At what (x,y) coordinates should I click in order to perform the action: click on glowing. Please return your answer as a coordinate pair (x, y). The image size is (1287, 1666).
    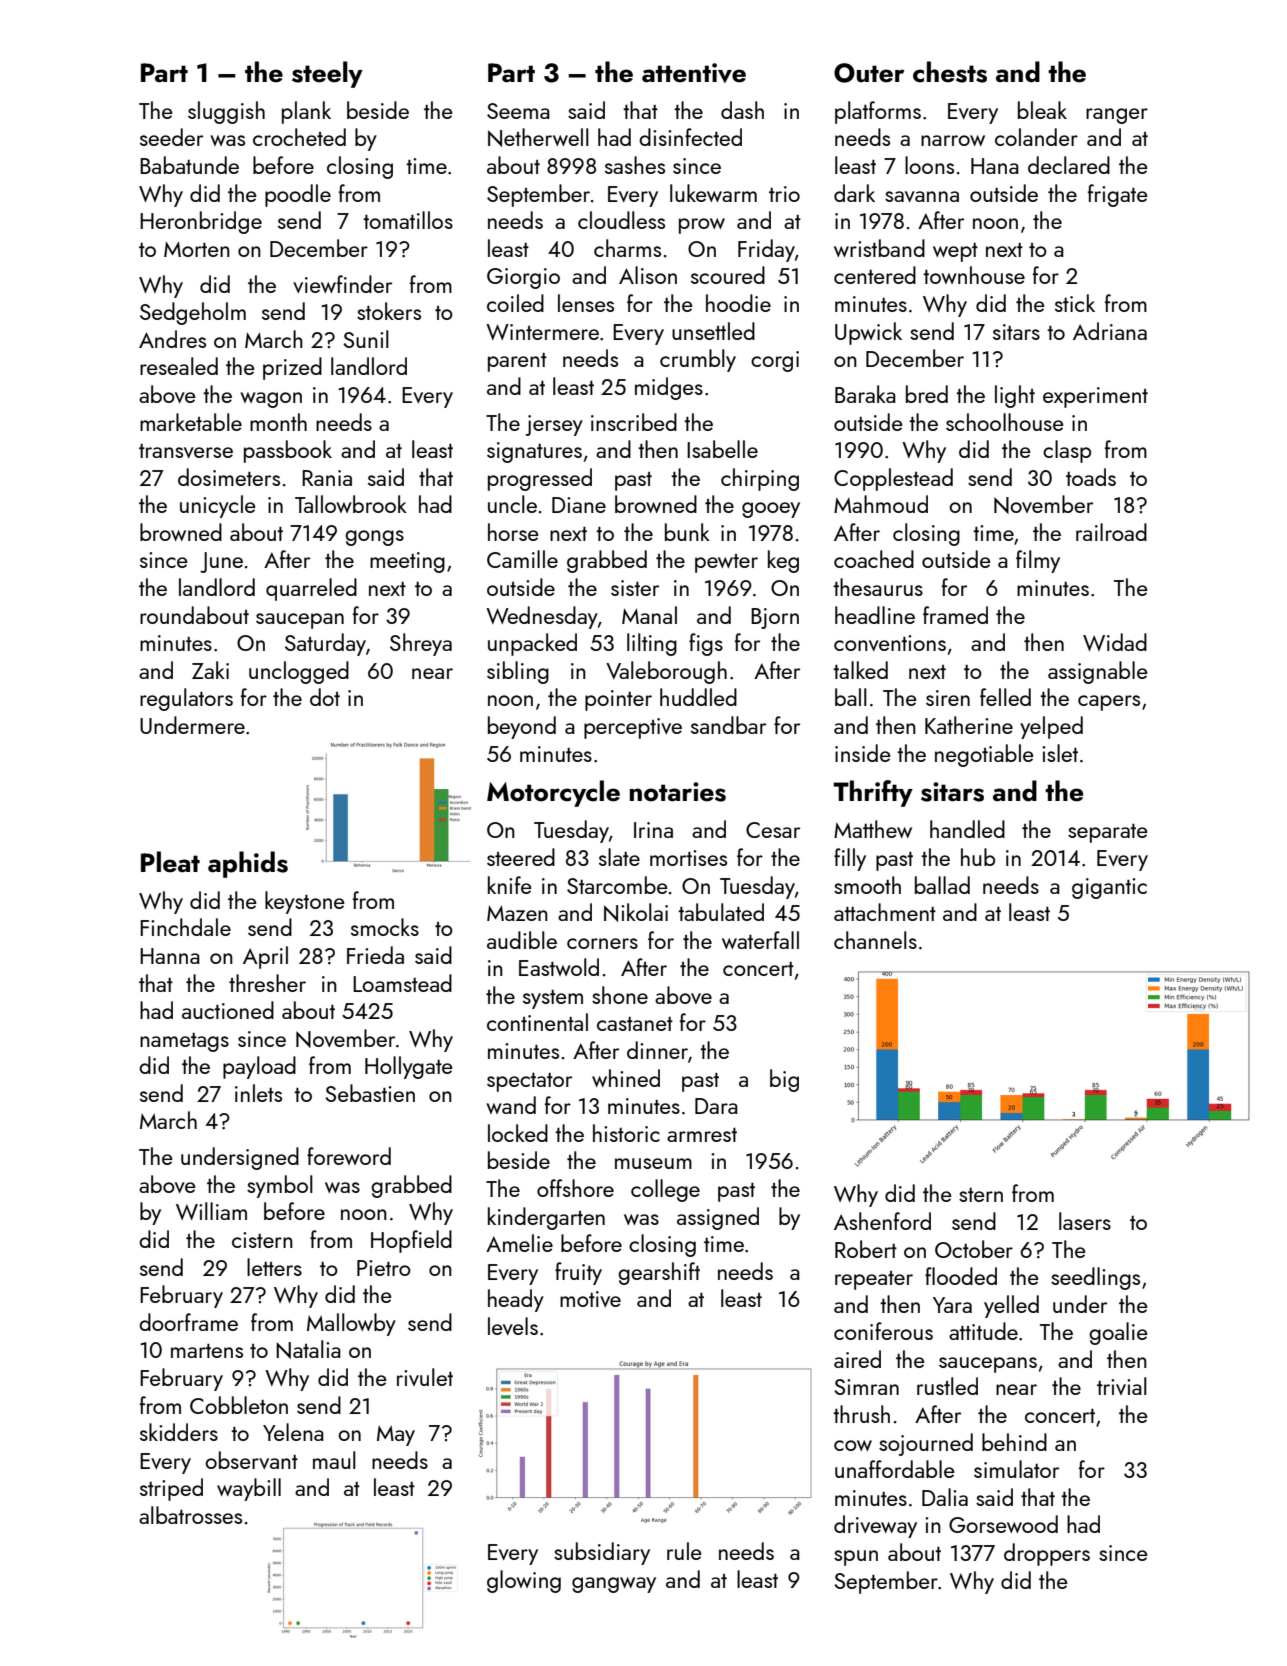
    Looking at the image, I should click on (524, 1581).
